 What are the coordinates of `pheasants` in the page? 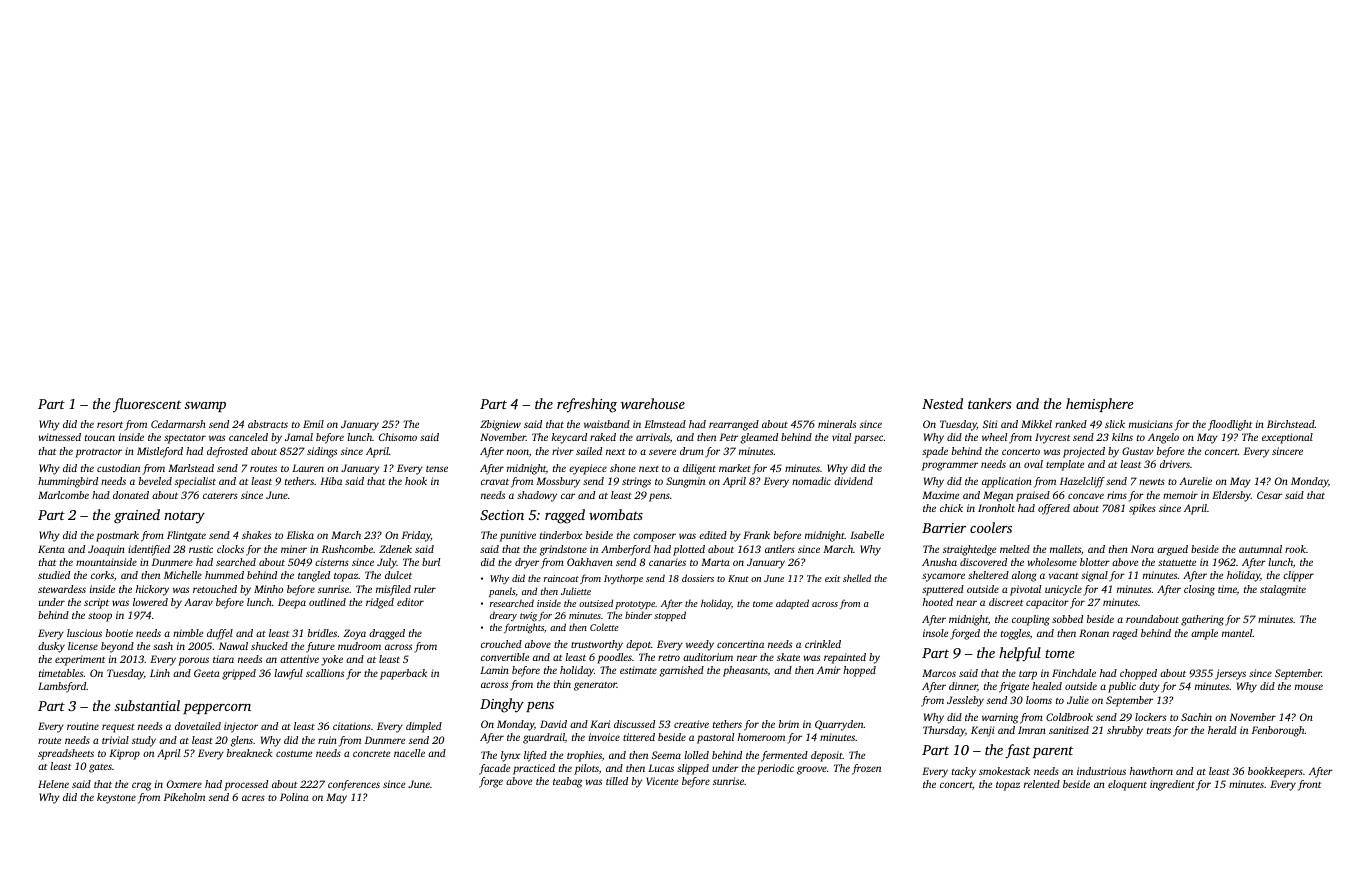 It's located at (745, 671).
